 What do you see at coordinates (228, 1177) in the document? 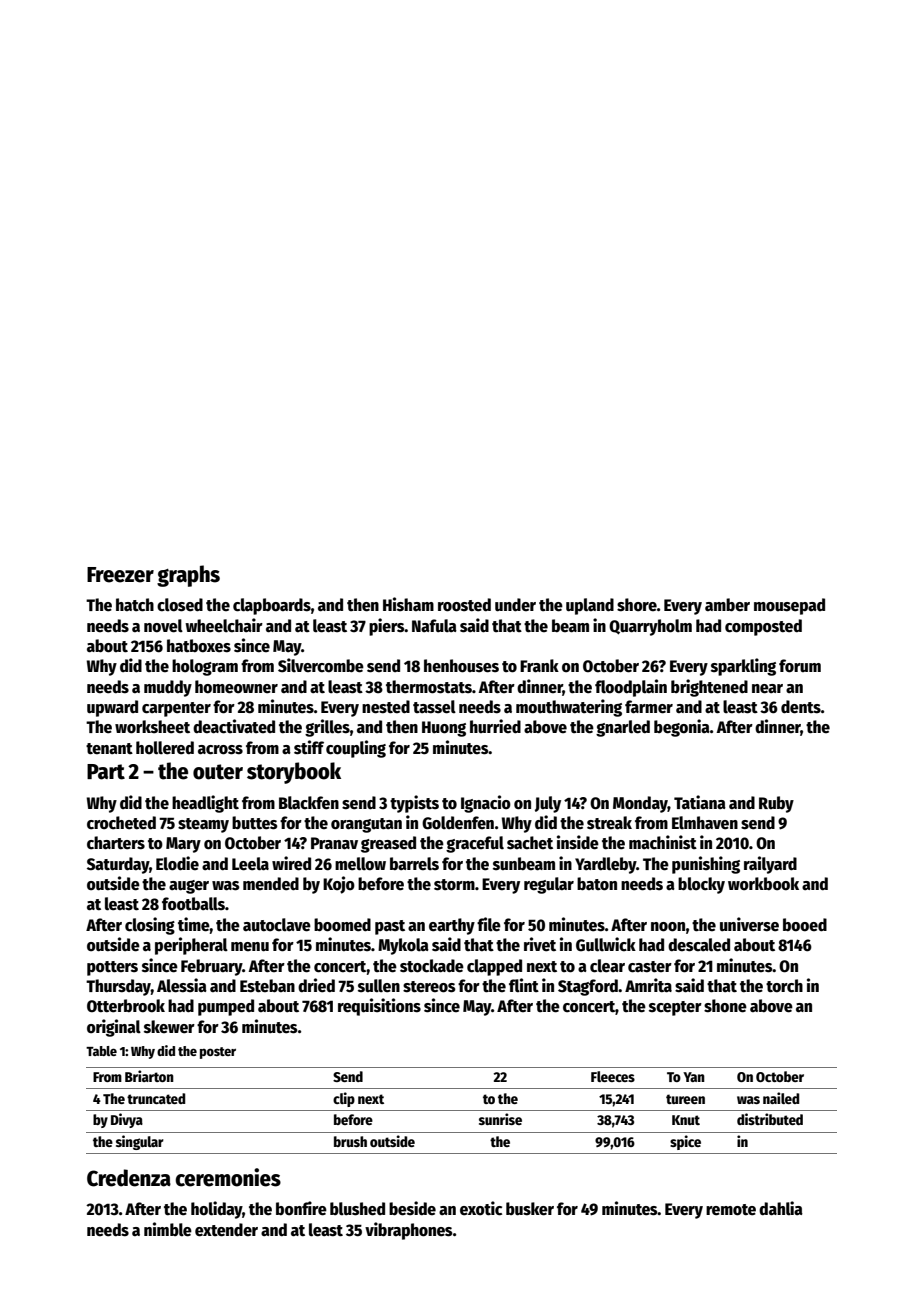
I see `ceremonies` at bounding box center [228, 1177].
